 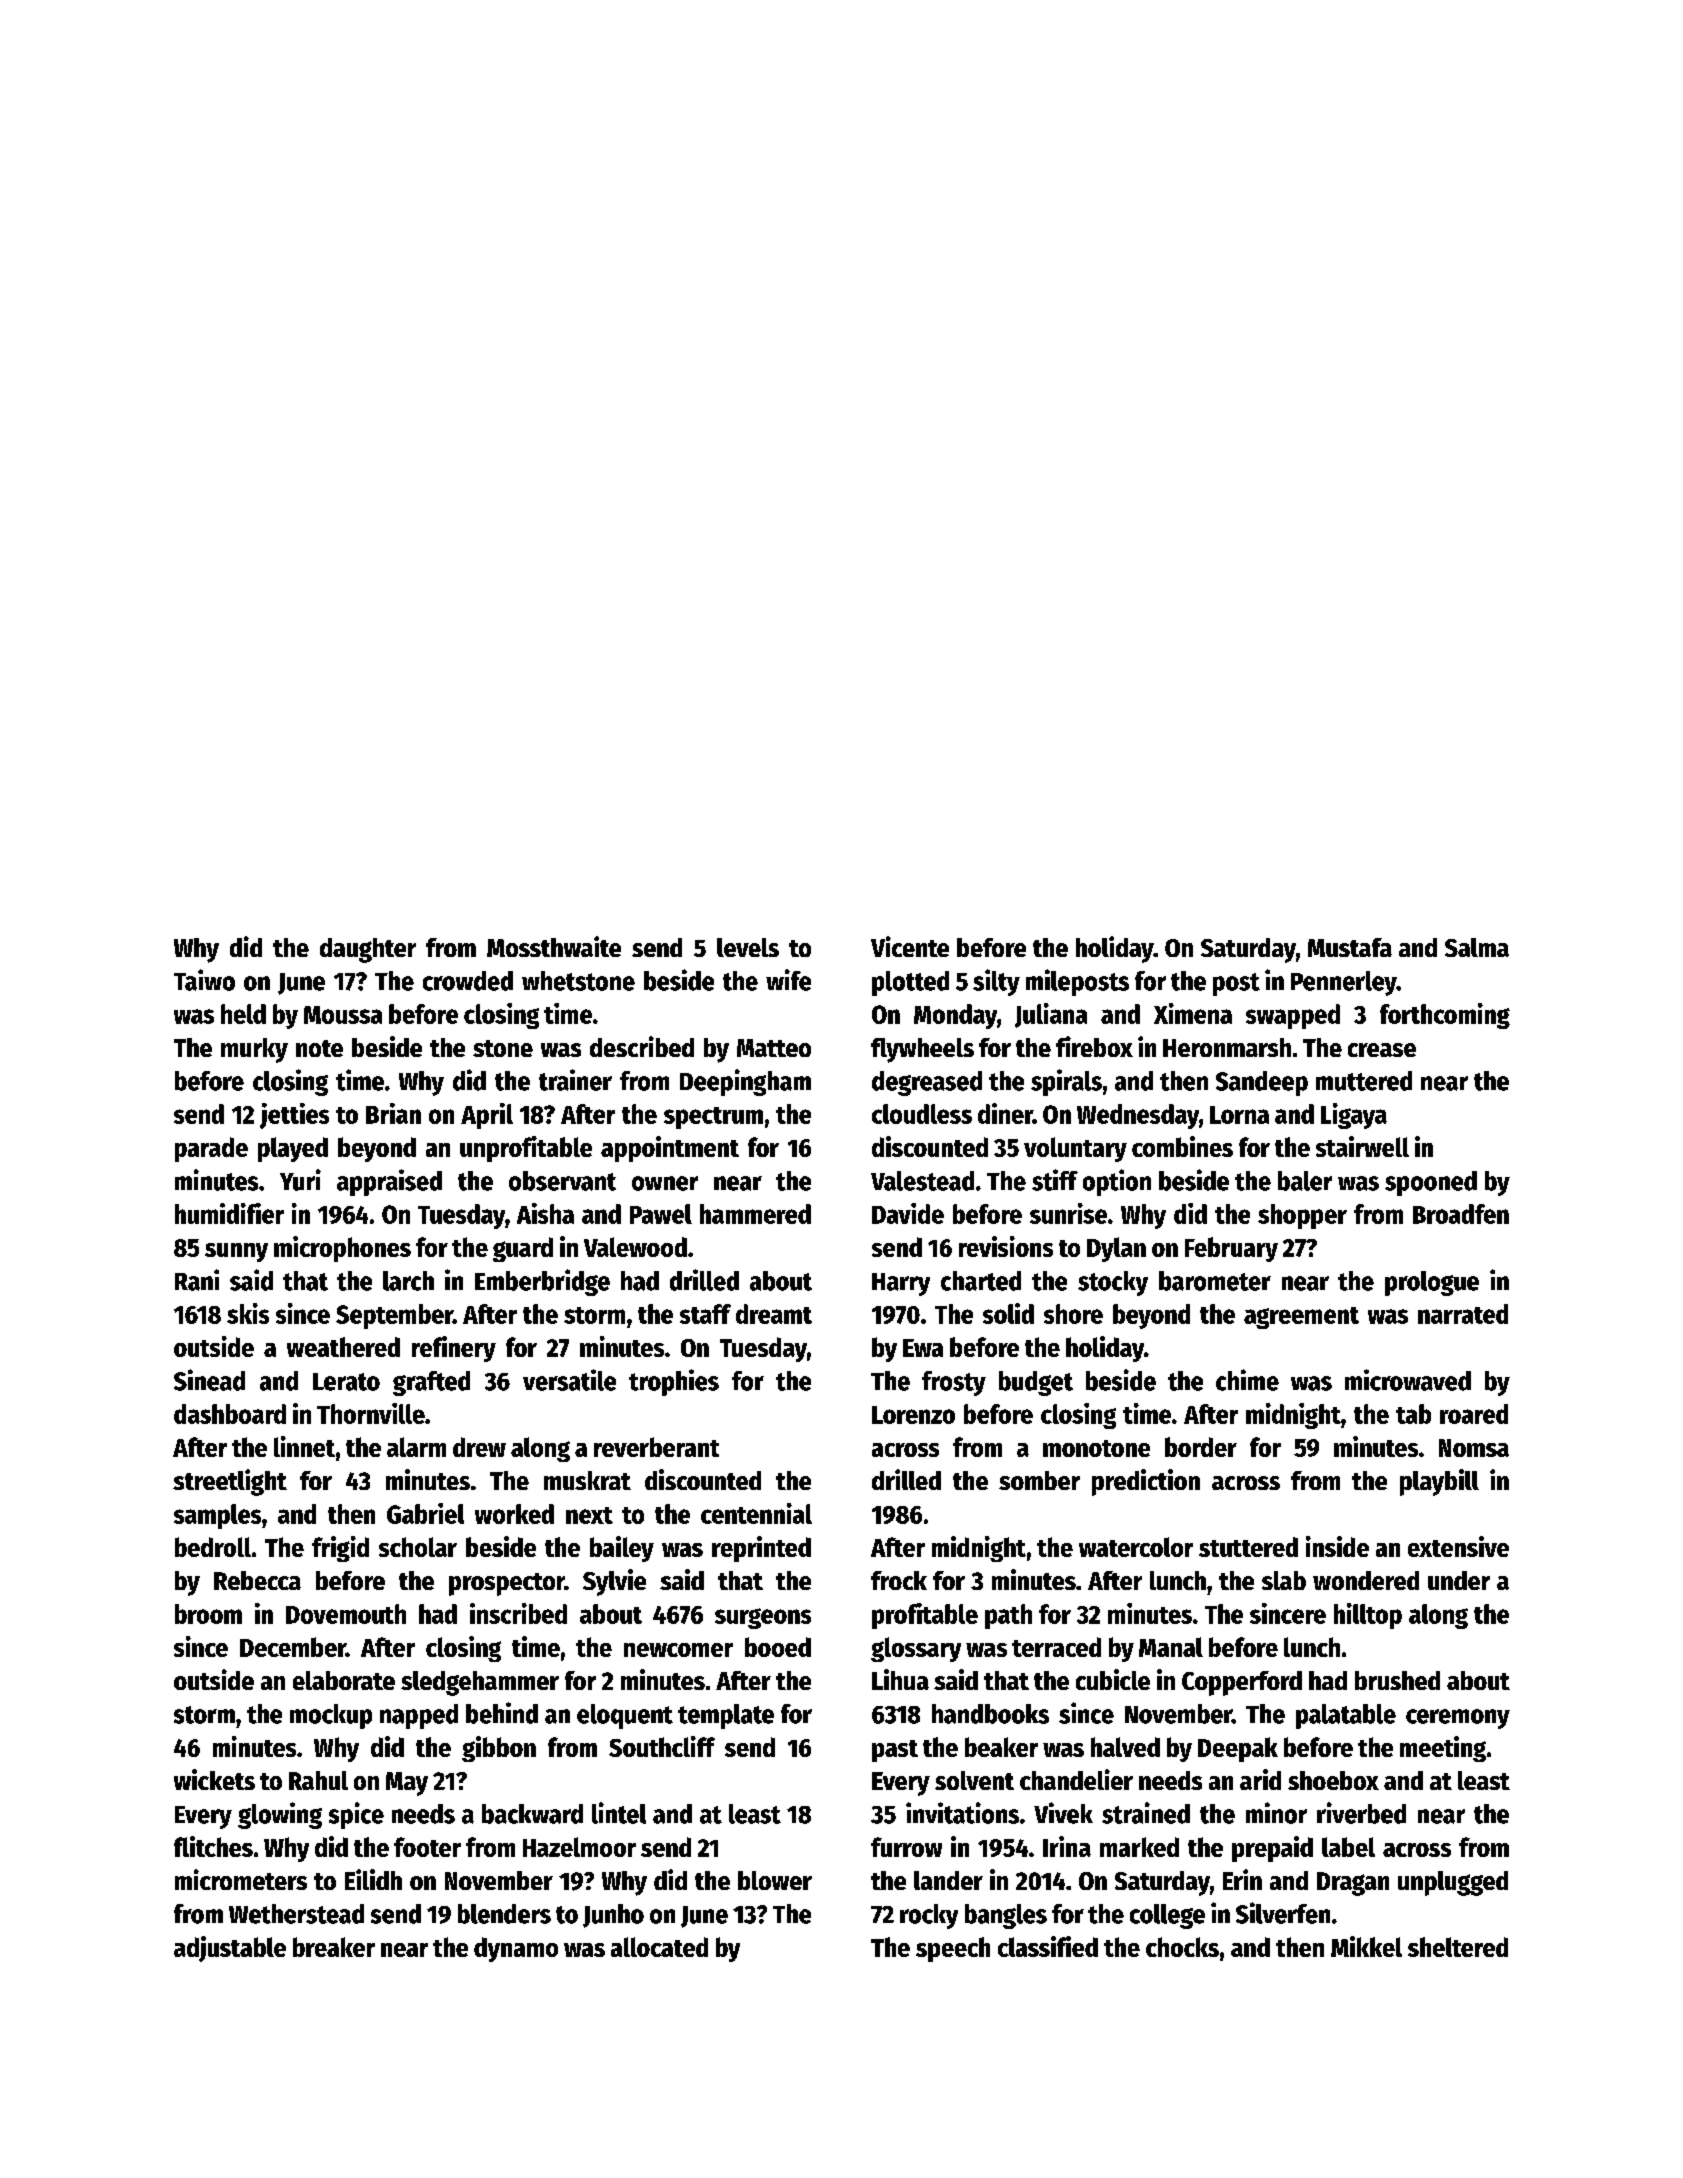 What do you see at coordinates (368, 950) in the screenshot?
I see `daughter` at bounding box center [368, 950].
